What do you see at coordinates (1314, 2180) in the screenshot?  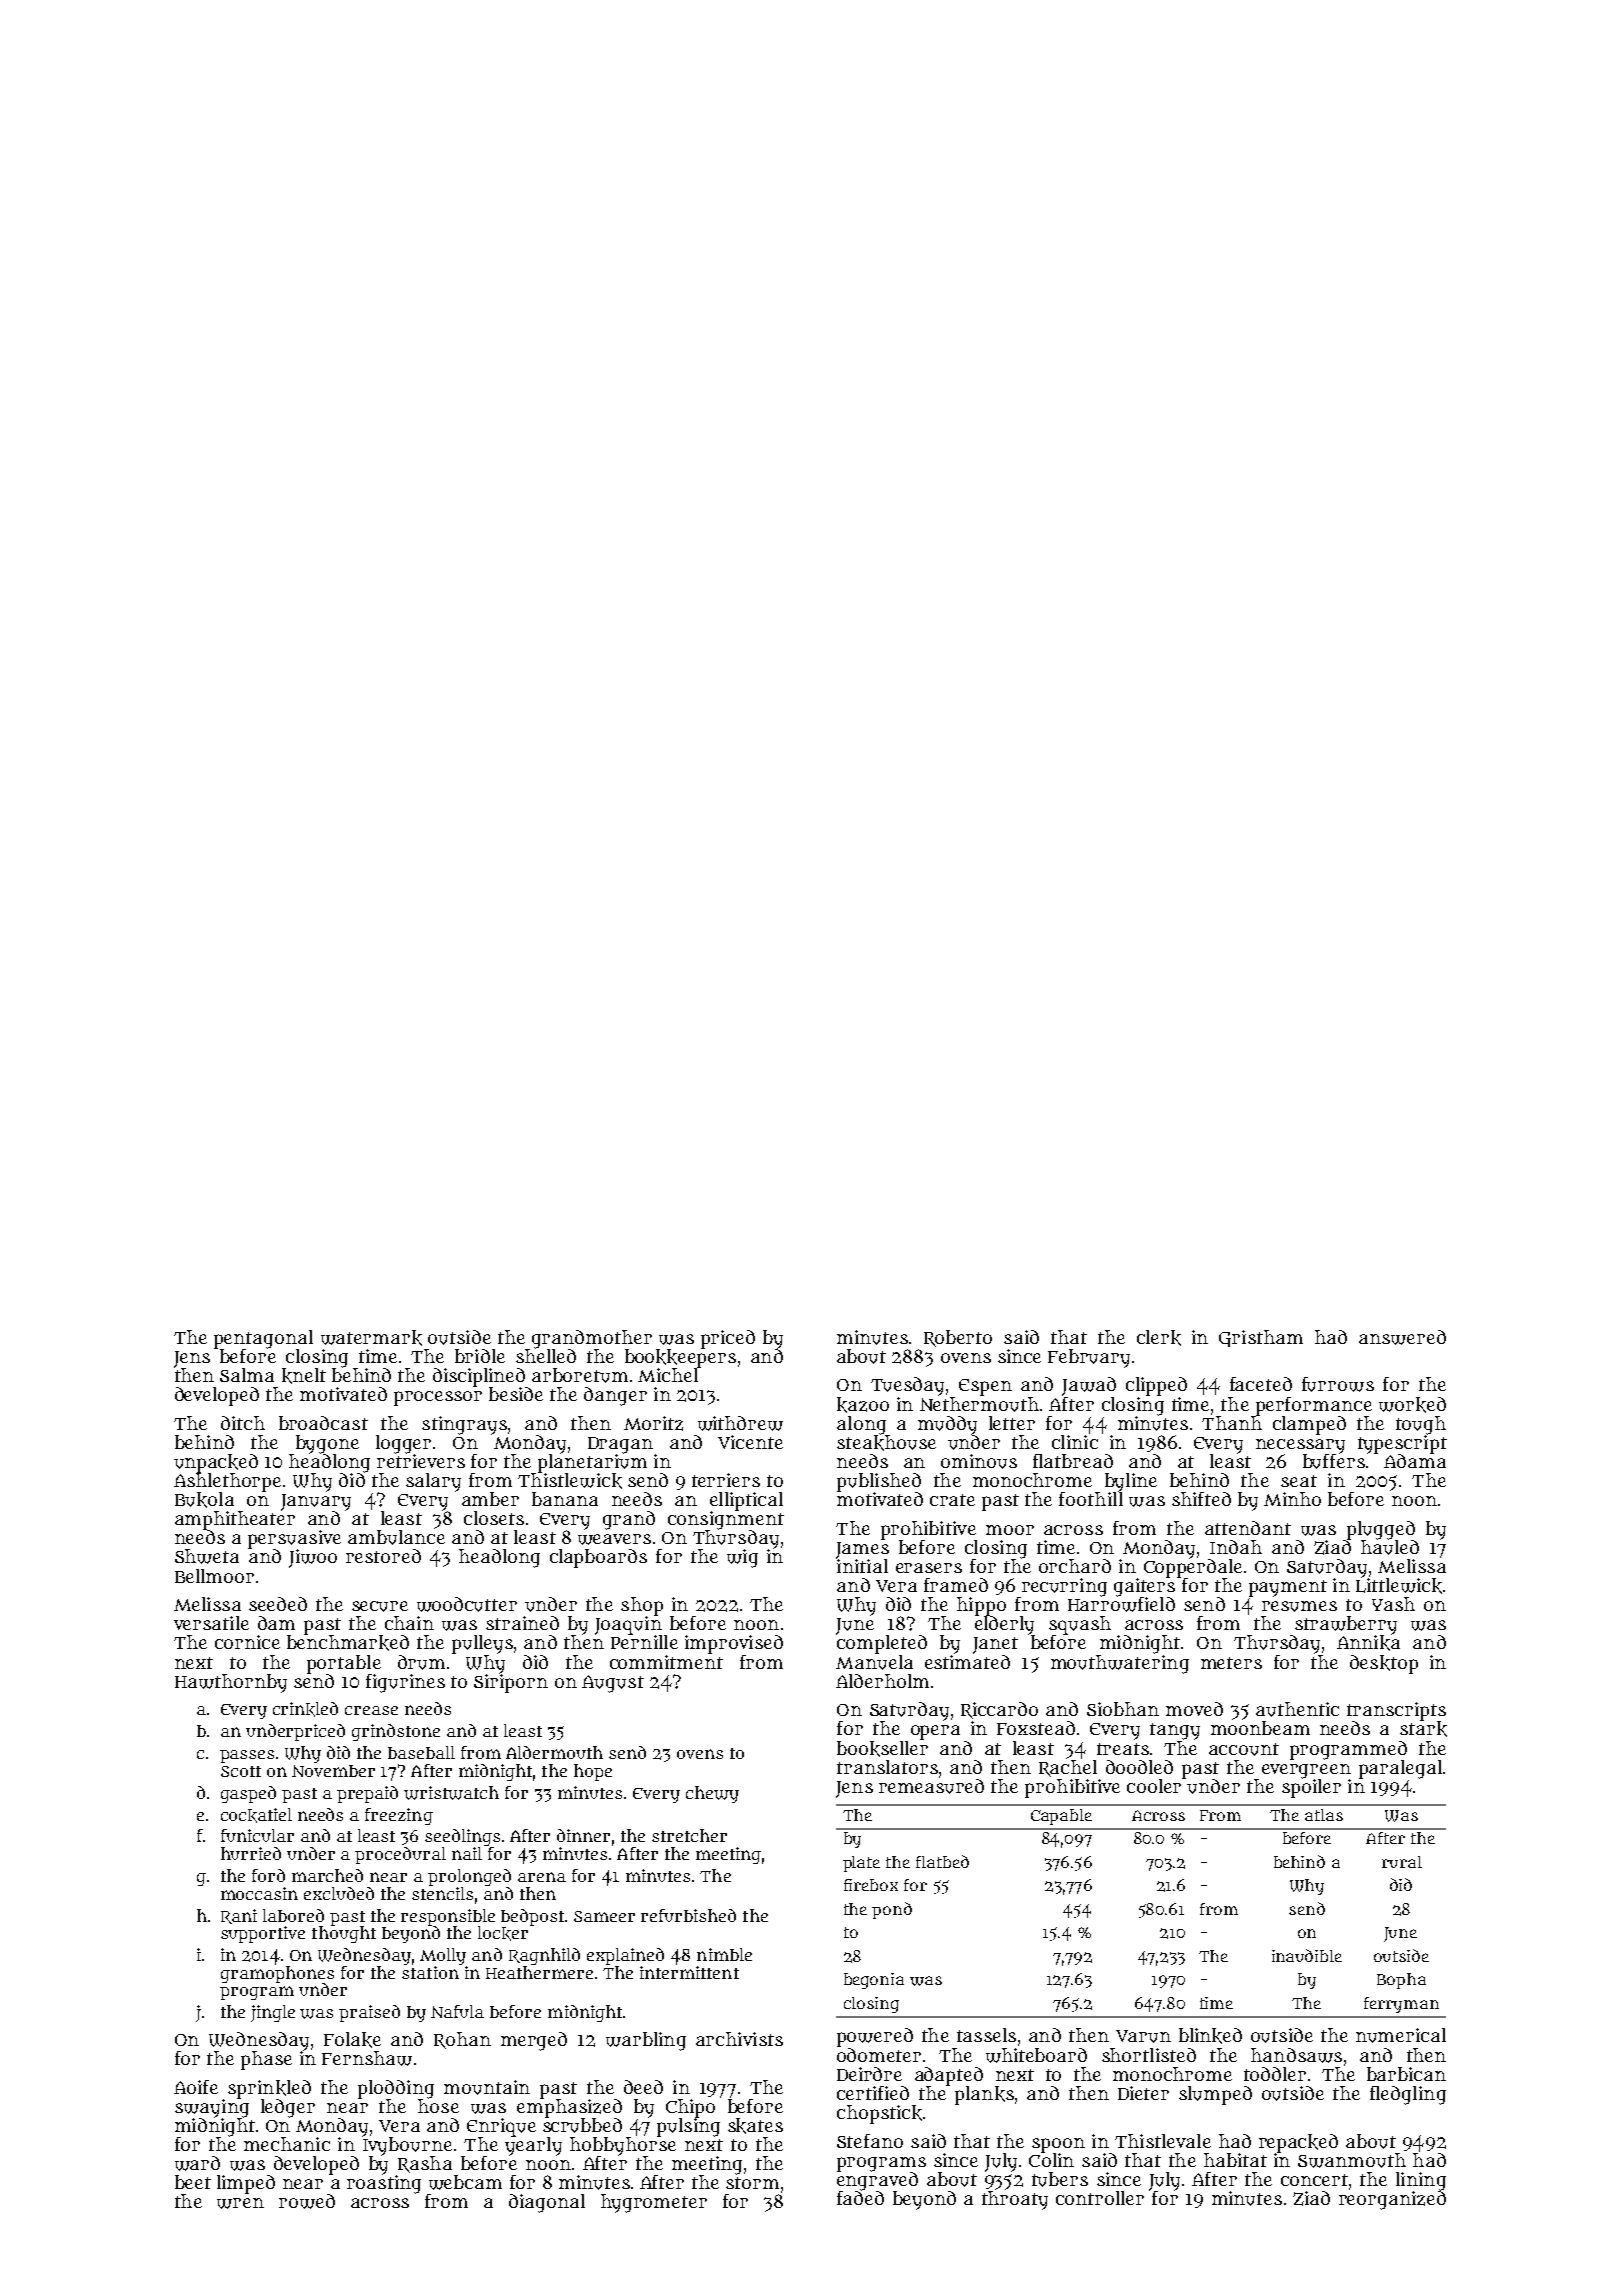 I see `concert` at bounding box center [1314, 2180].
